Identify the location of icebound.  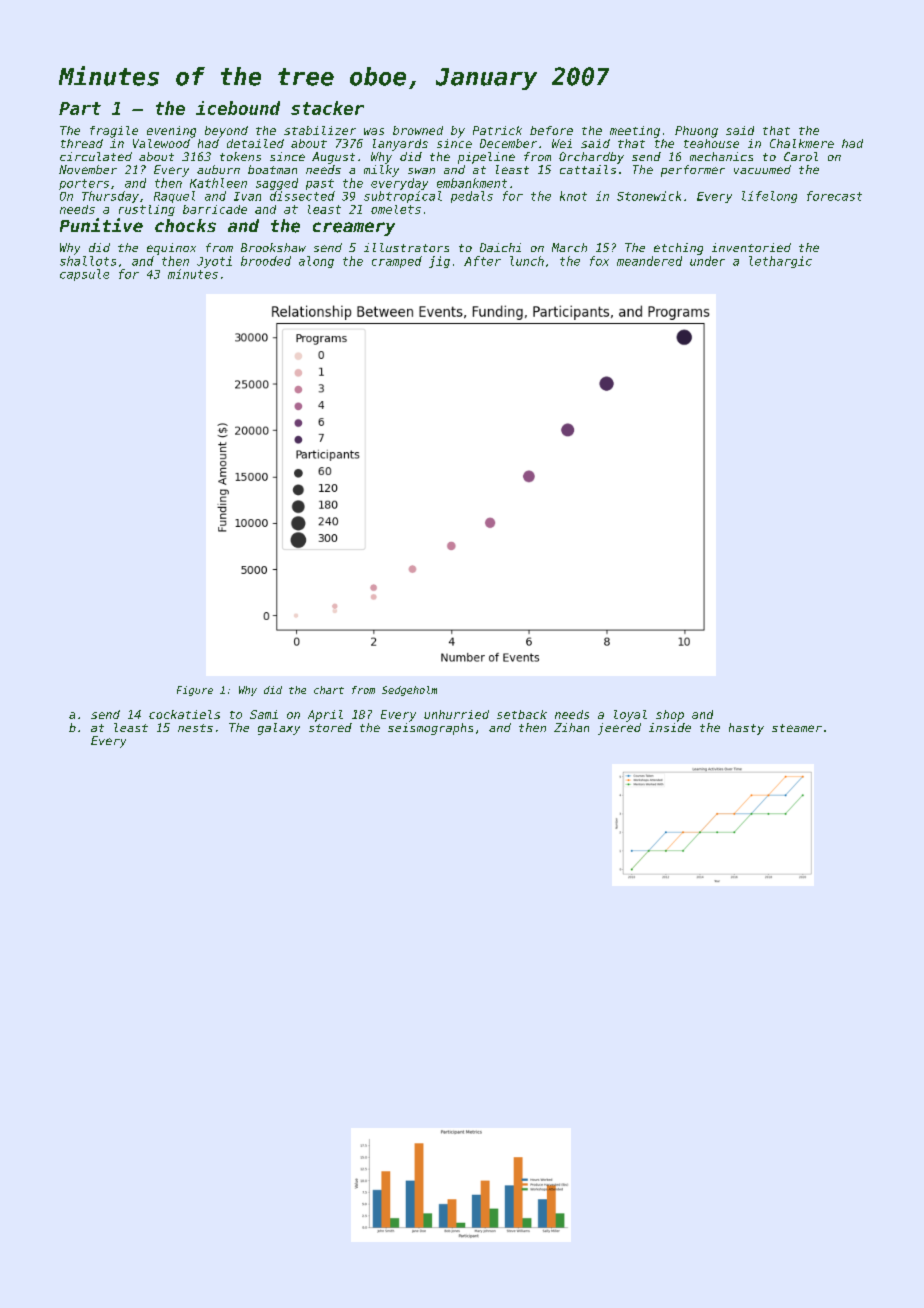
(238, 108).
